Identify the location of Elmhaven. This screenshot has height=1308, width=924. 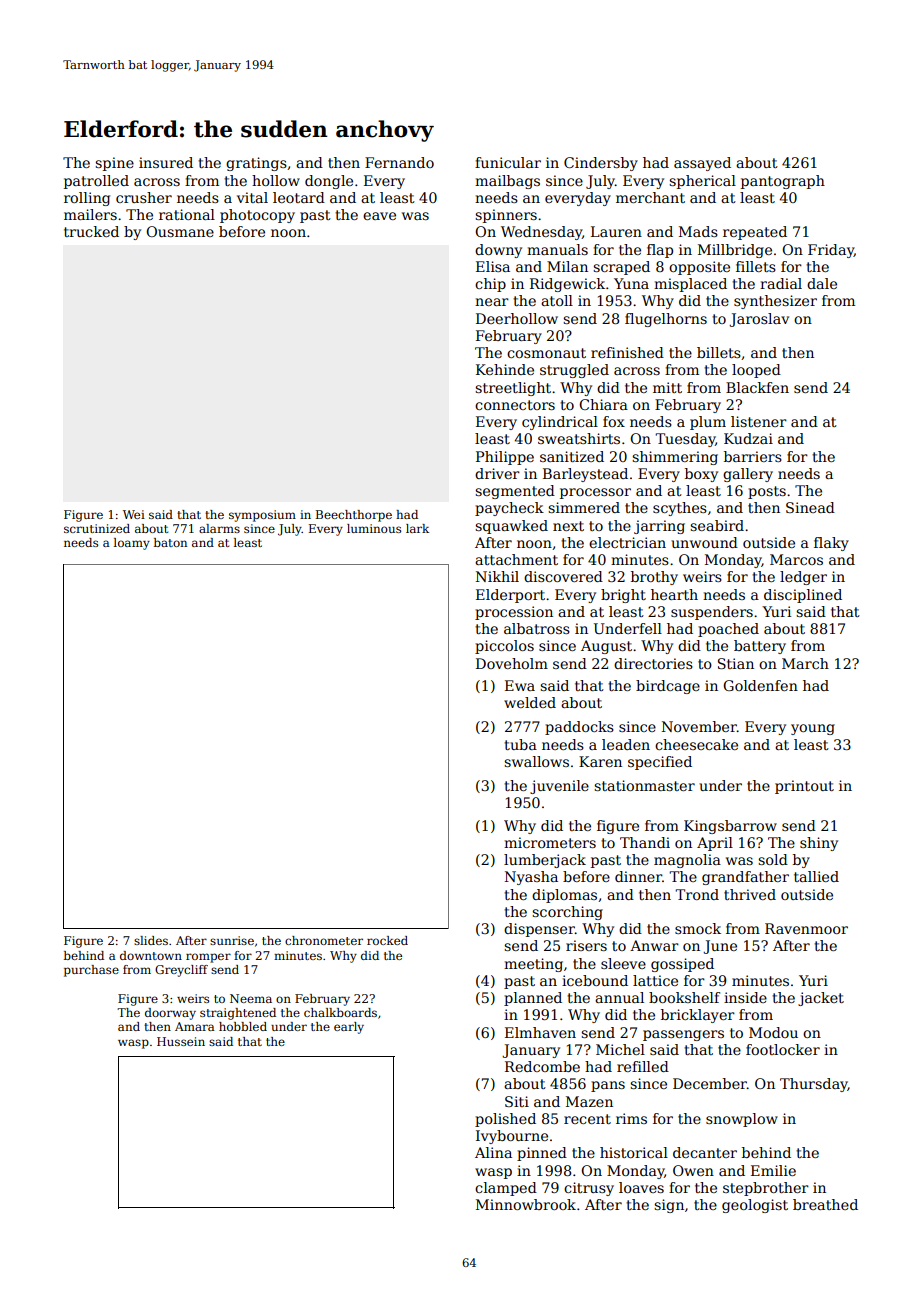
(540, 1032).
